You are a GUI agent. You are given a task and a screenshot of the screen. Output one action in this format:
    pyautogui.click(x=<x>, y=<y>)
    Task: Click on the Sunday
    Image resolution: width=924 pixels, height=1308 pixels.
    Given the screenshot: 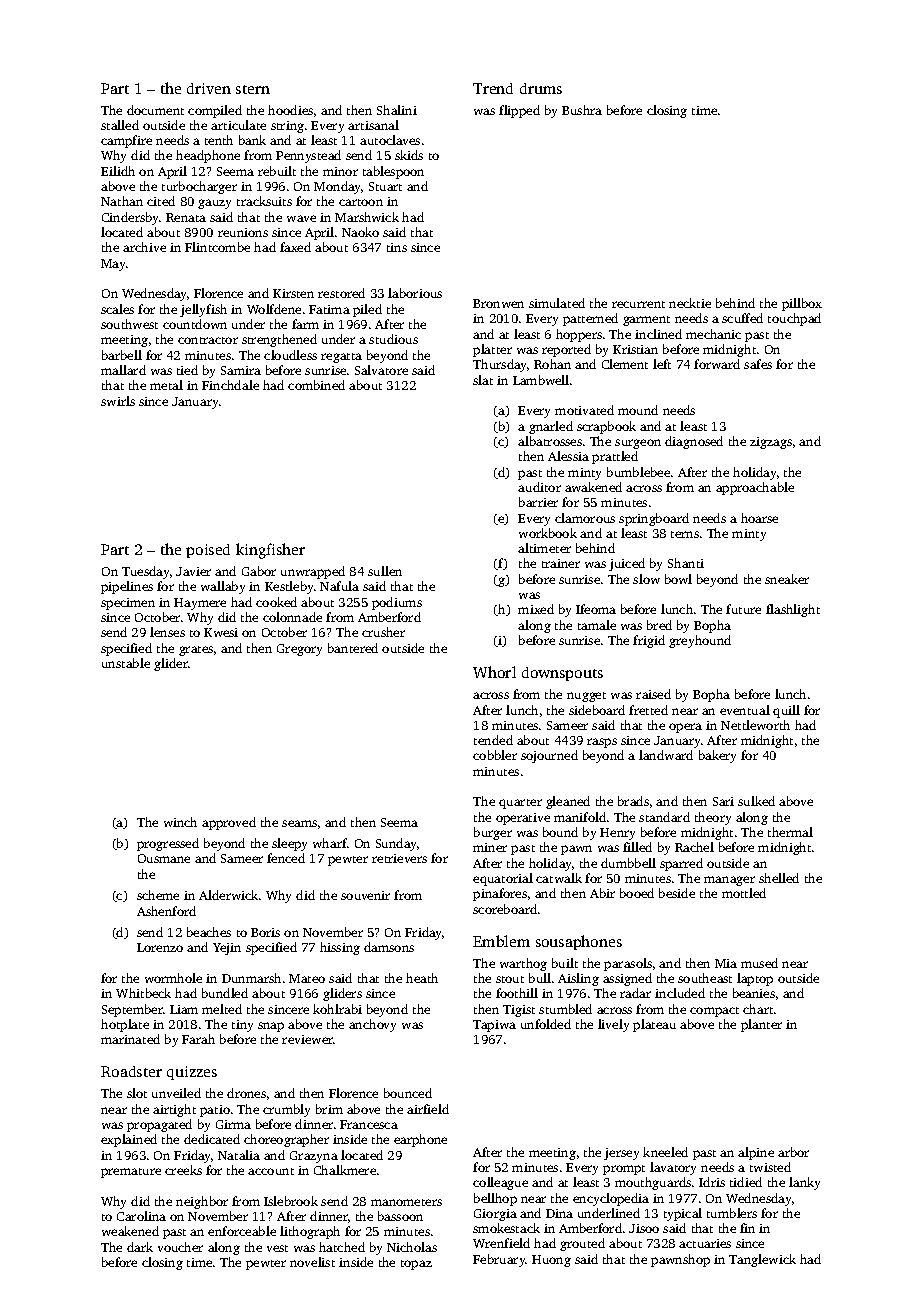 What is the action you would take?
    pyautogui.click(x=396, y=844)
